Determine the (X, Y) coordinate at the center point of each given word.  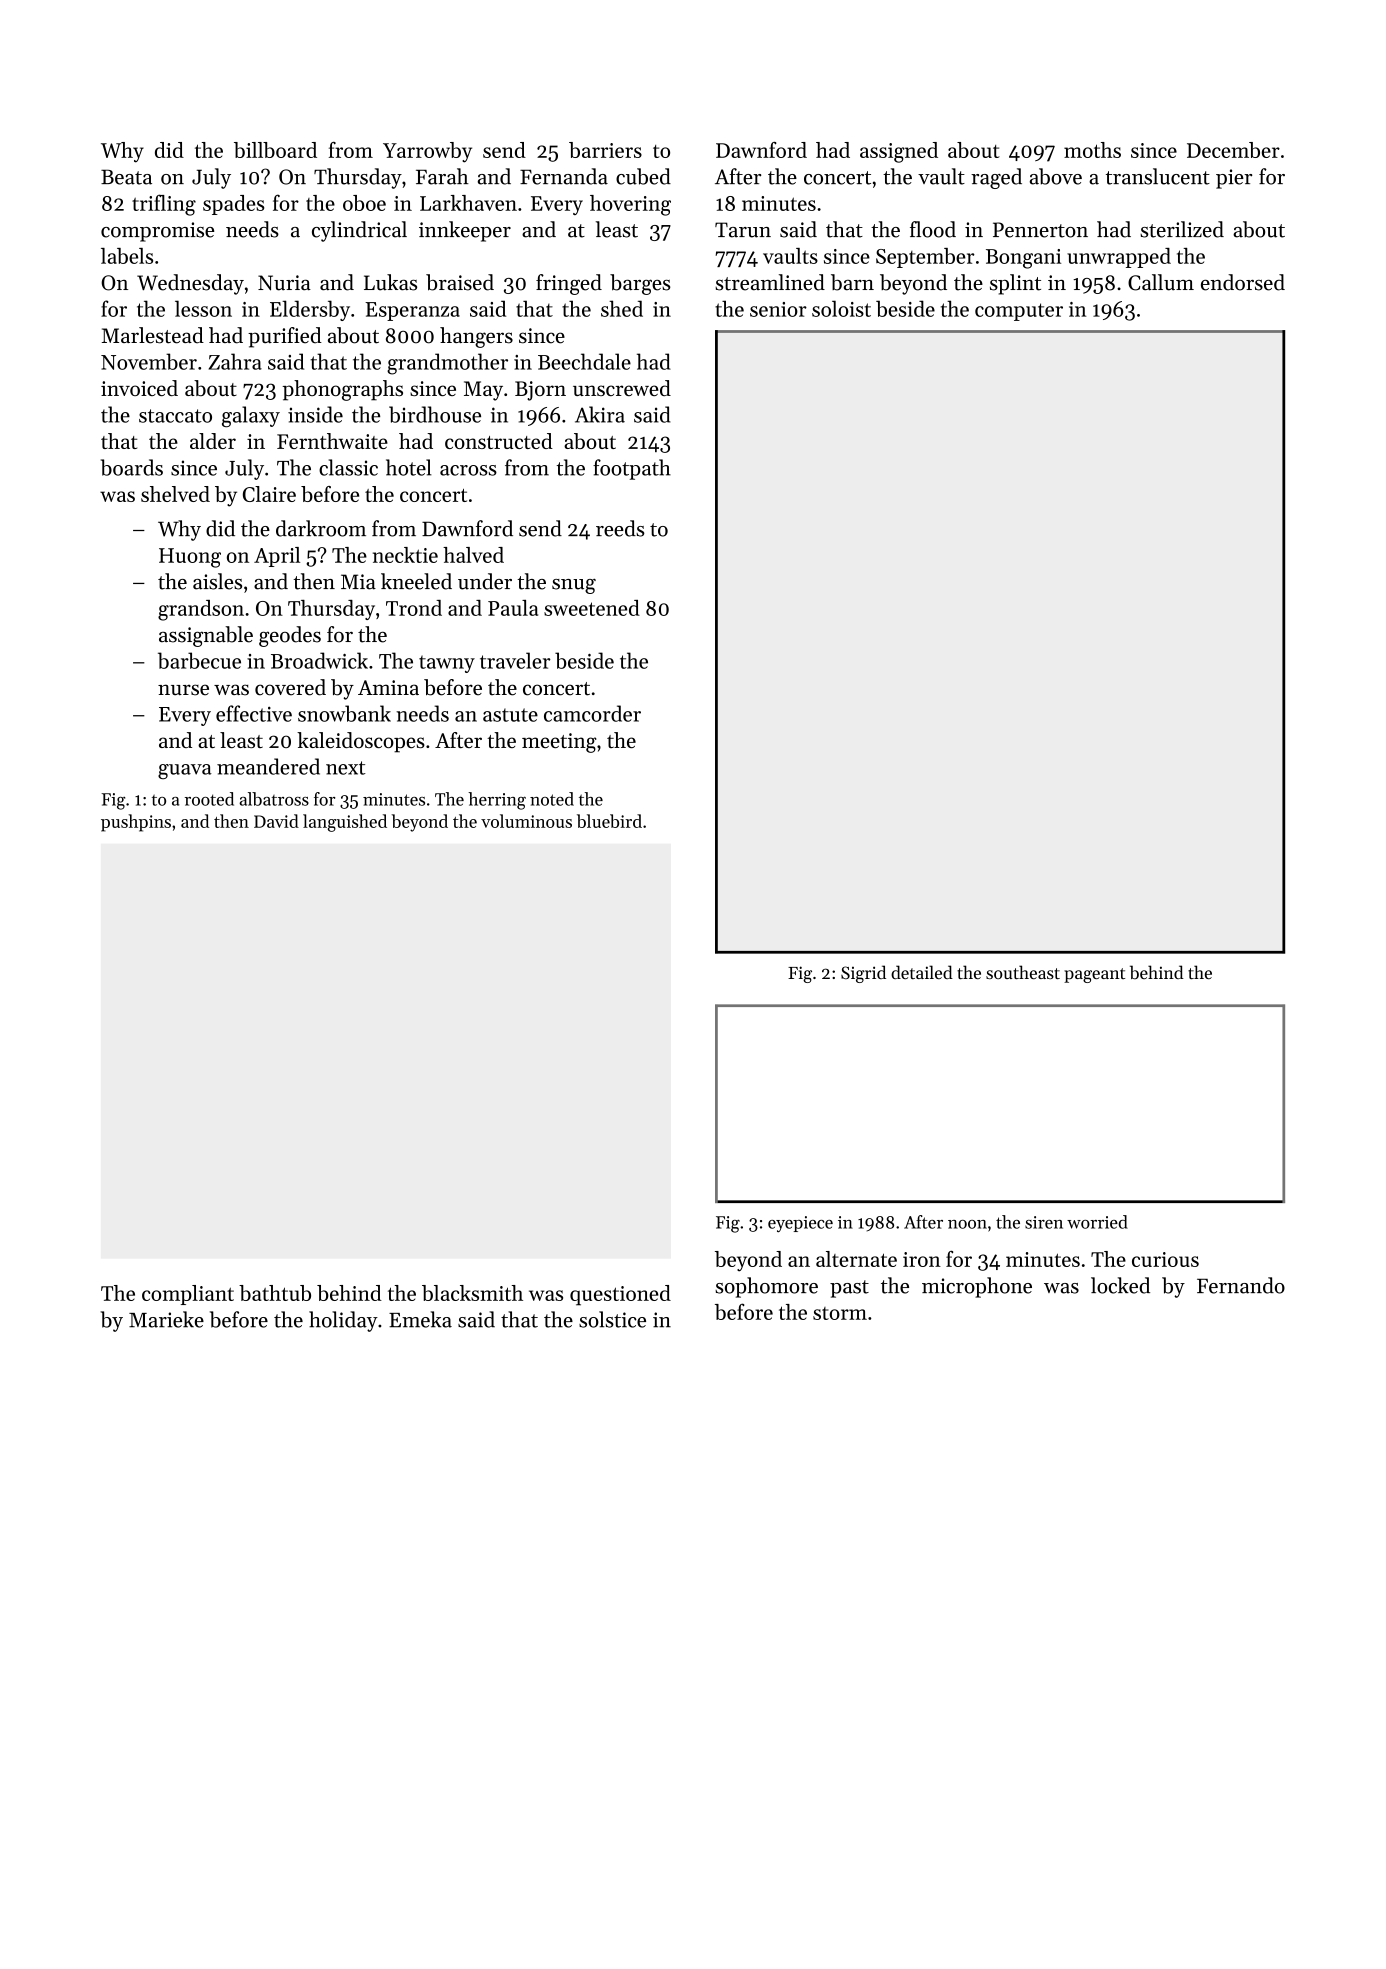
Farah (442, 176)
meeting (559, 743)
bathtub (275, 1293)
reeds (620, 528)
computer (1019, 312)
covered (290, 687)
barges (640, 284)
